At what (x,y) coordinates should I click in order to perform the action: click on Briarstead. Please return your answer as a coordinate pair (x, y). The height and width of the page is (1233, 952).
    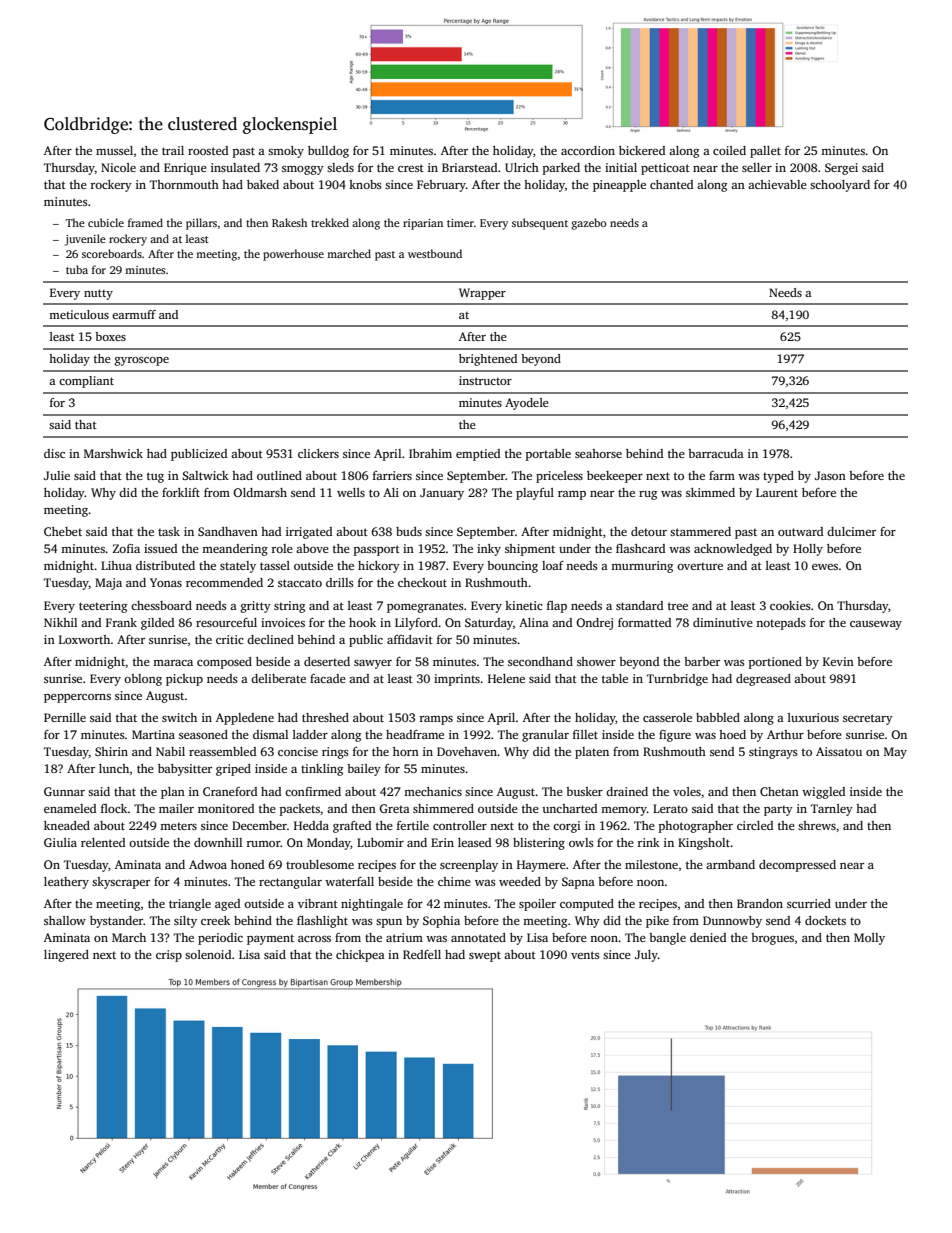
    Looking at the image, I should click on (470, 167).
